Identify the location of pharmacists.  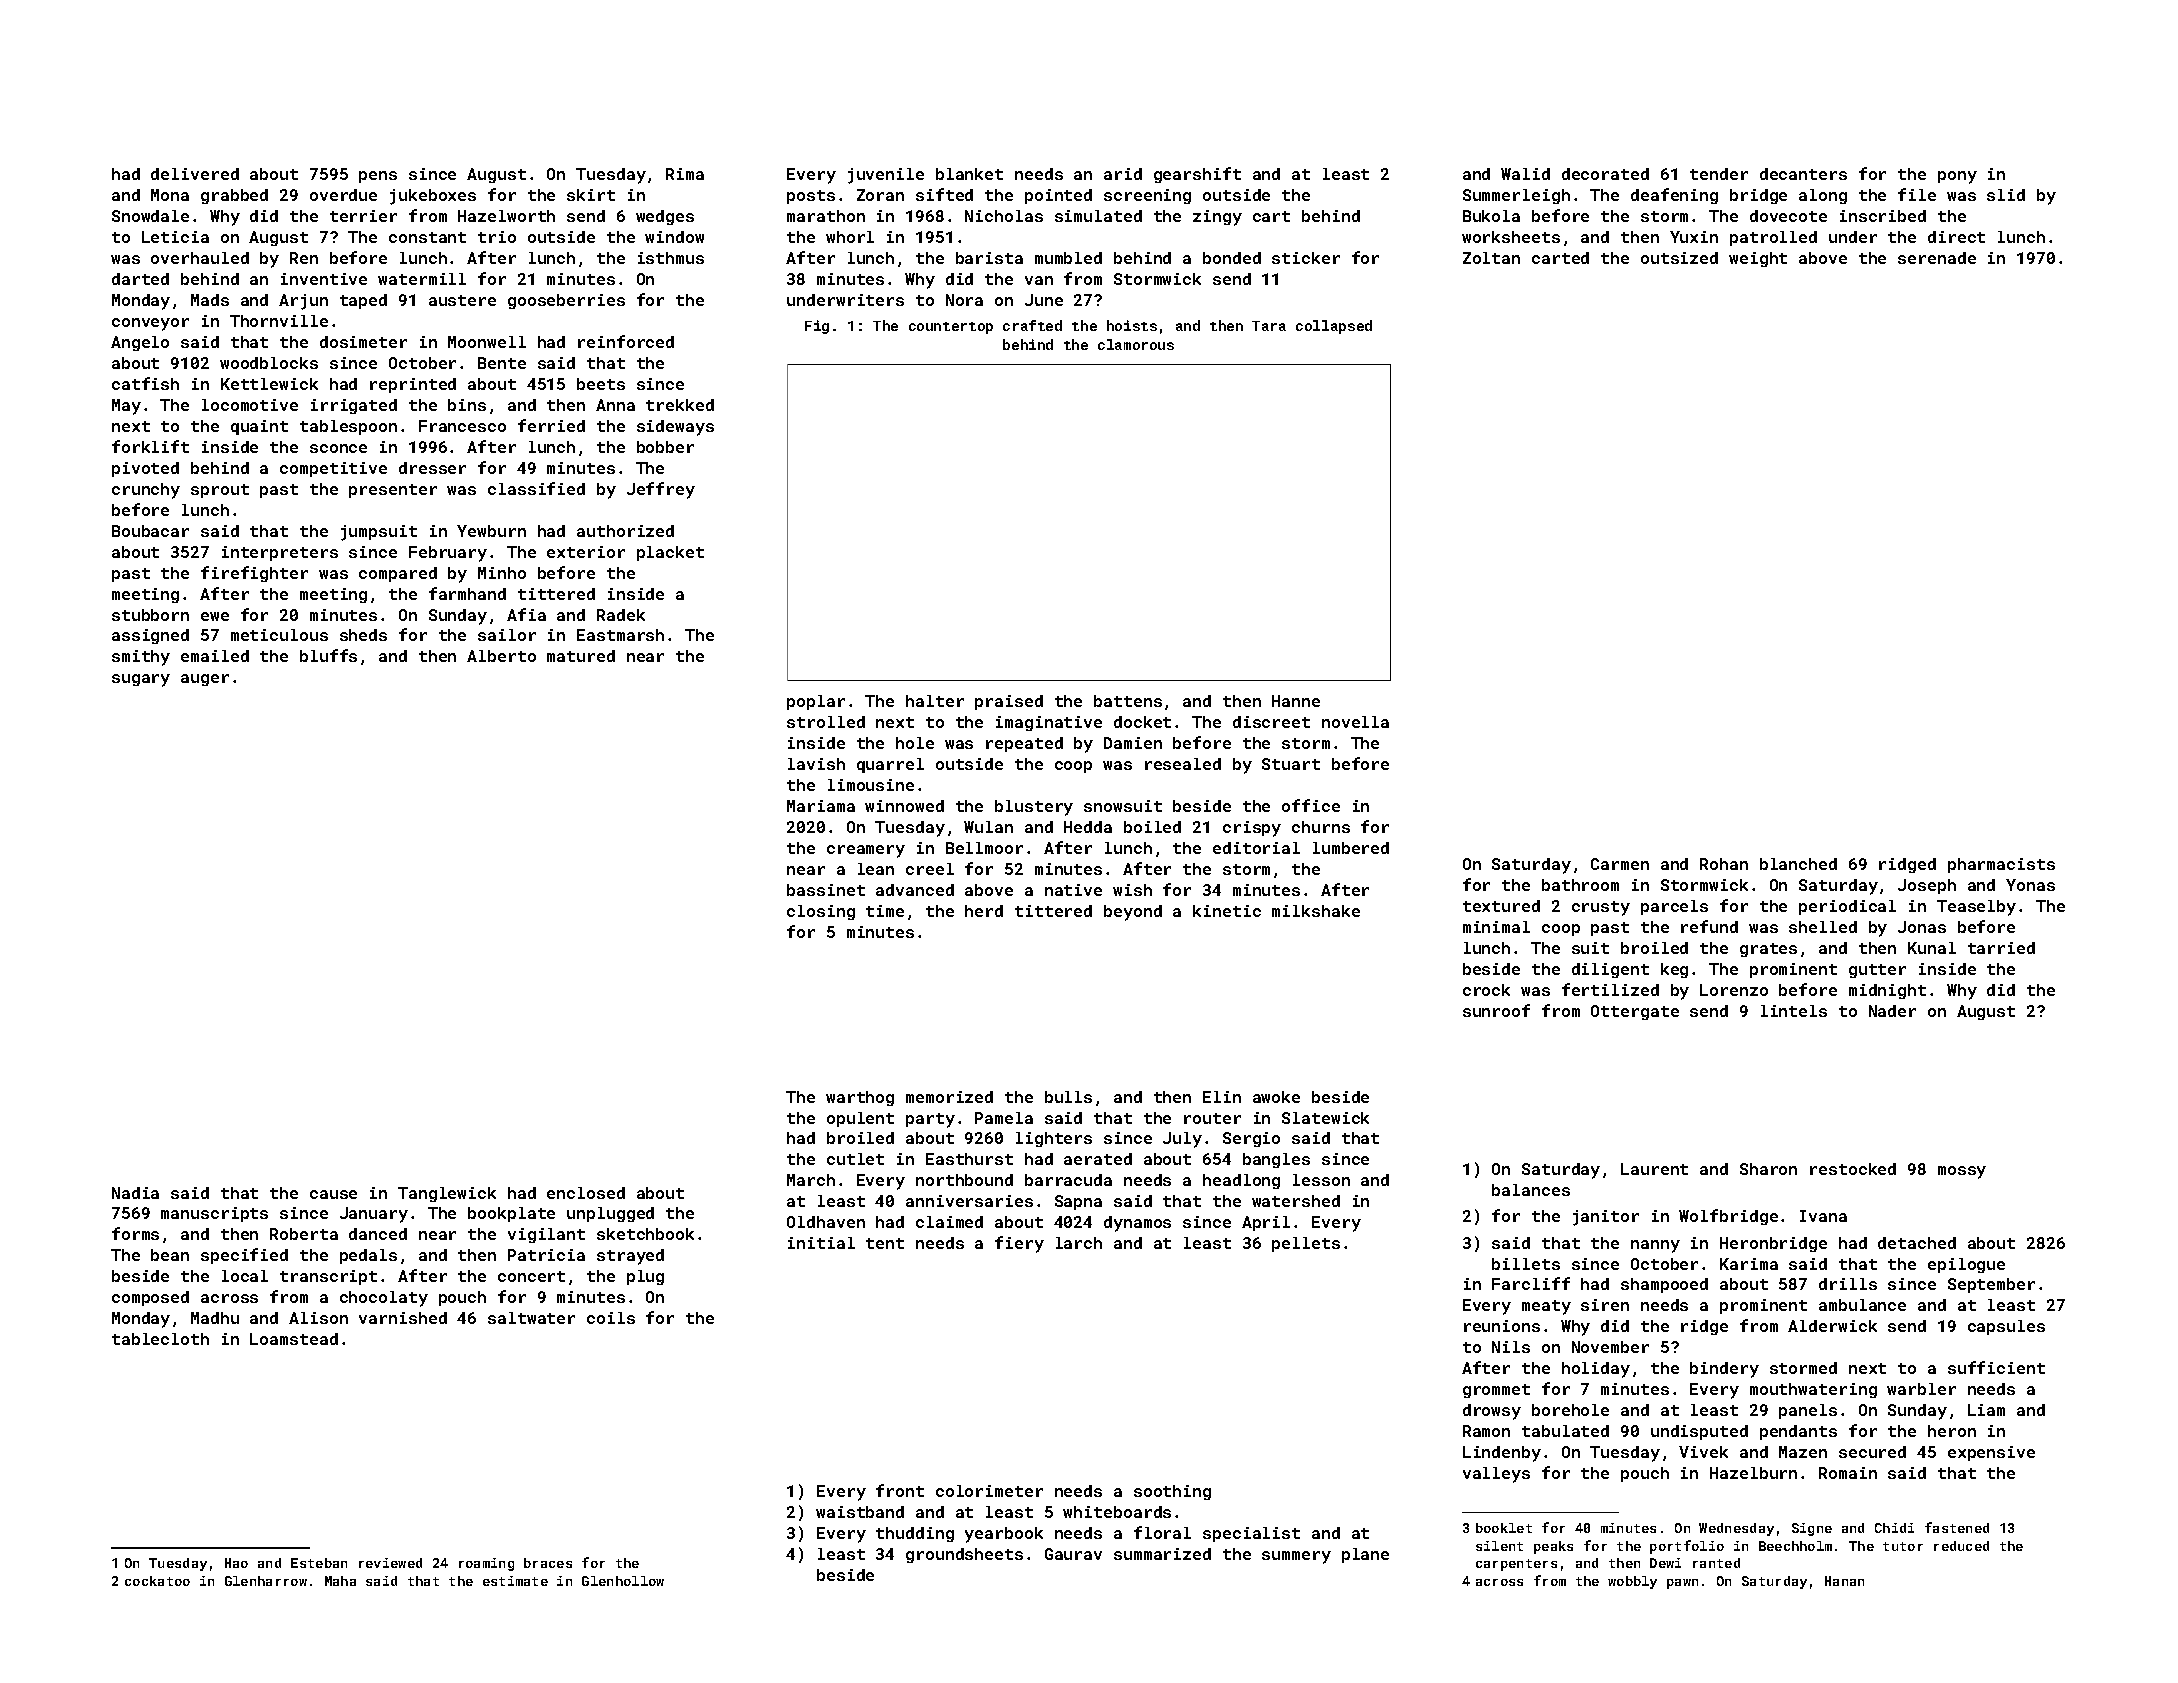
(2001, 865).
